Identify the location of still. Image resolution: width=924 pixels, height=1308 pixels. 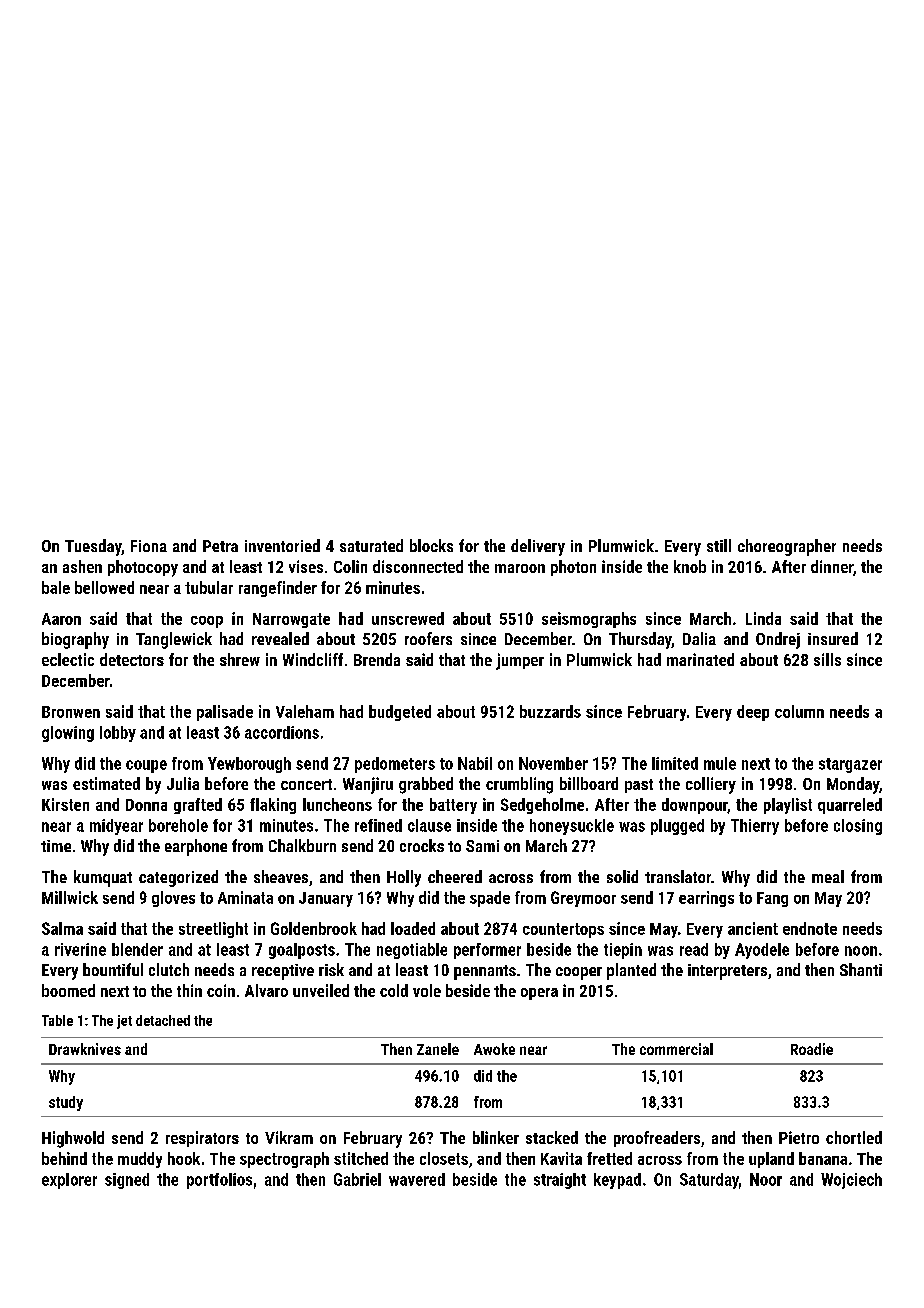
(719, 545).
